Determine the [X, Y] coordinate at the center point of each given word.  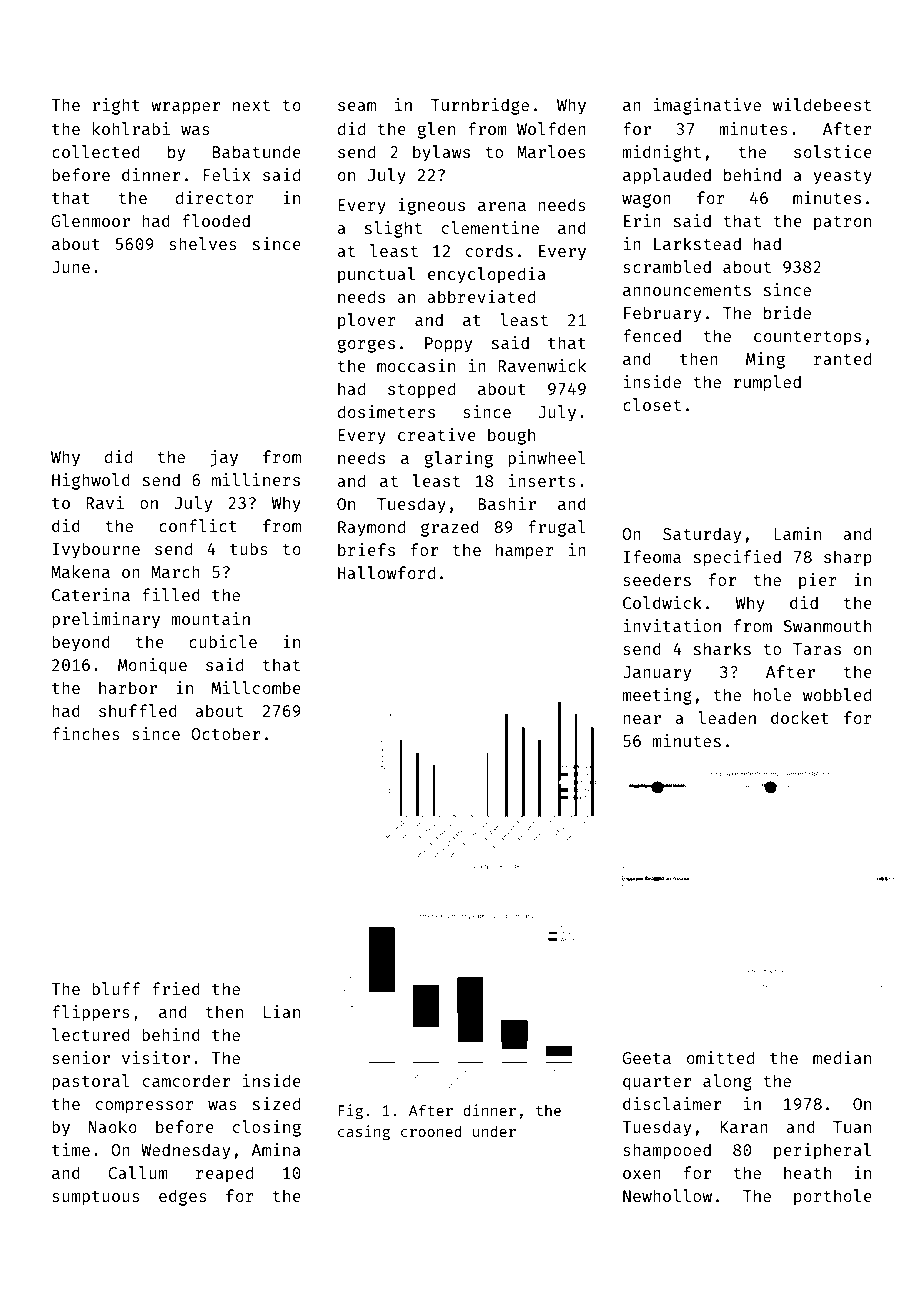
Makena [80, 571]
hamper [525, 551]
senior [81, 1057]
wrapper [185, 108]
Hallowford [386, 572]
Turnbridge [480, 106]
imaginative [707, 106]
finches [86, 733]
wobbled [837, 694]
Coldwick [662, 602]
